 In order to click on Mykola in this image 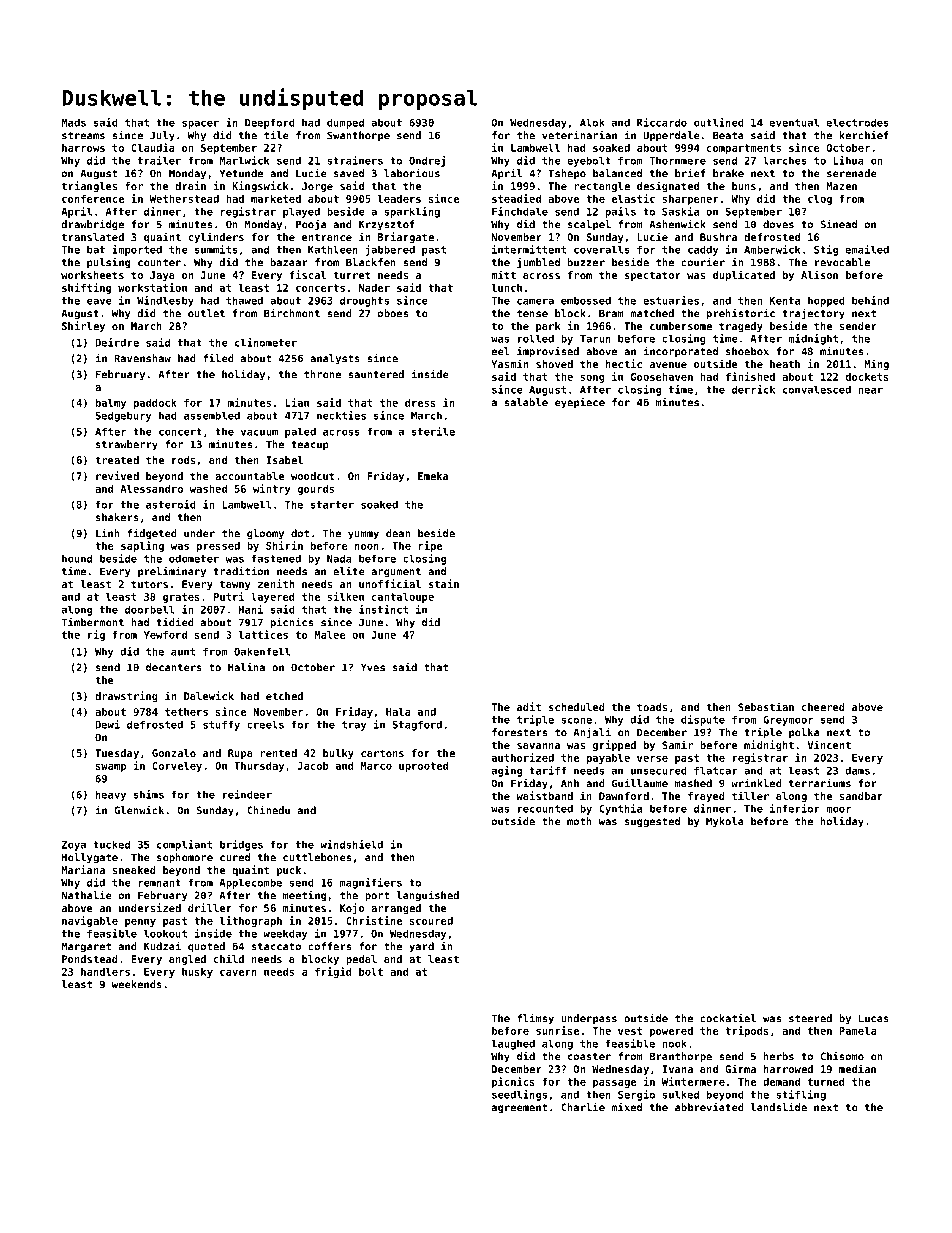, I will do `click(725, 822)`.
